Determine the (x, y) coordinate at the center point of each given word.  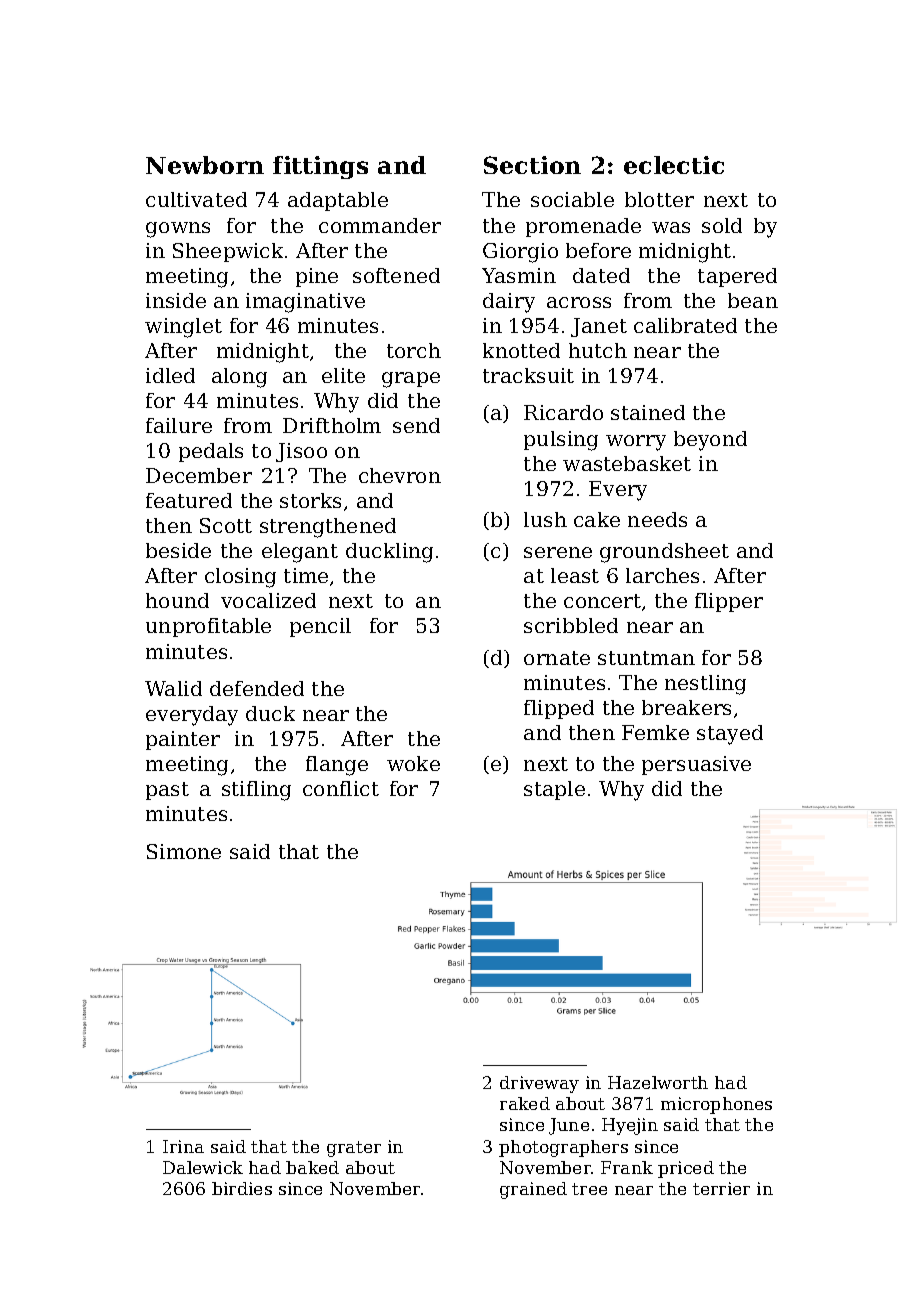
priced (686, 1169)
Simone (184, 851)
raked (525, 1103)
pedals (211, 452)
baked (312, 1167)
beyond (710, 441)
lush (545, 519)
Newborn (205, 165)
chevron (400, 475)
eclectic (674, 165)
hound (177, 600)
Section (532, 165)
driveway (539, 1084)
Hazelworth (658, 1082)
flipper (729, 602)
